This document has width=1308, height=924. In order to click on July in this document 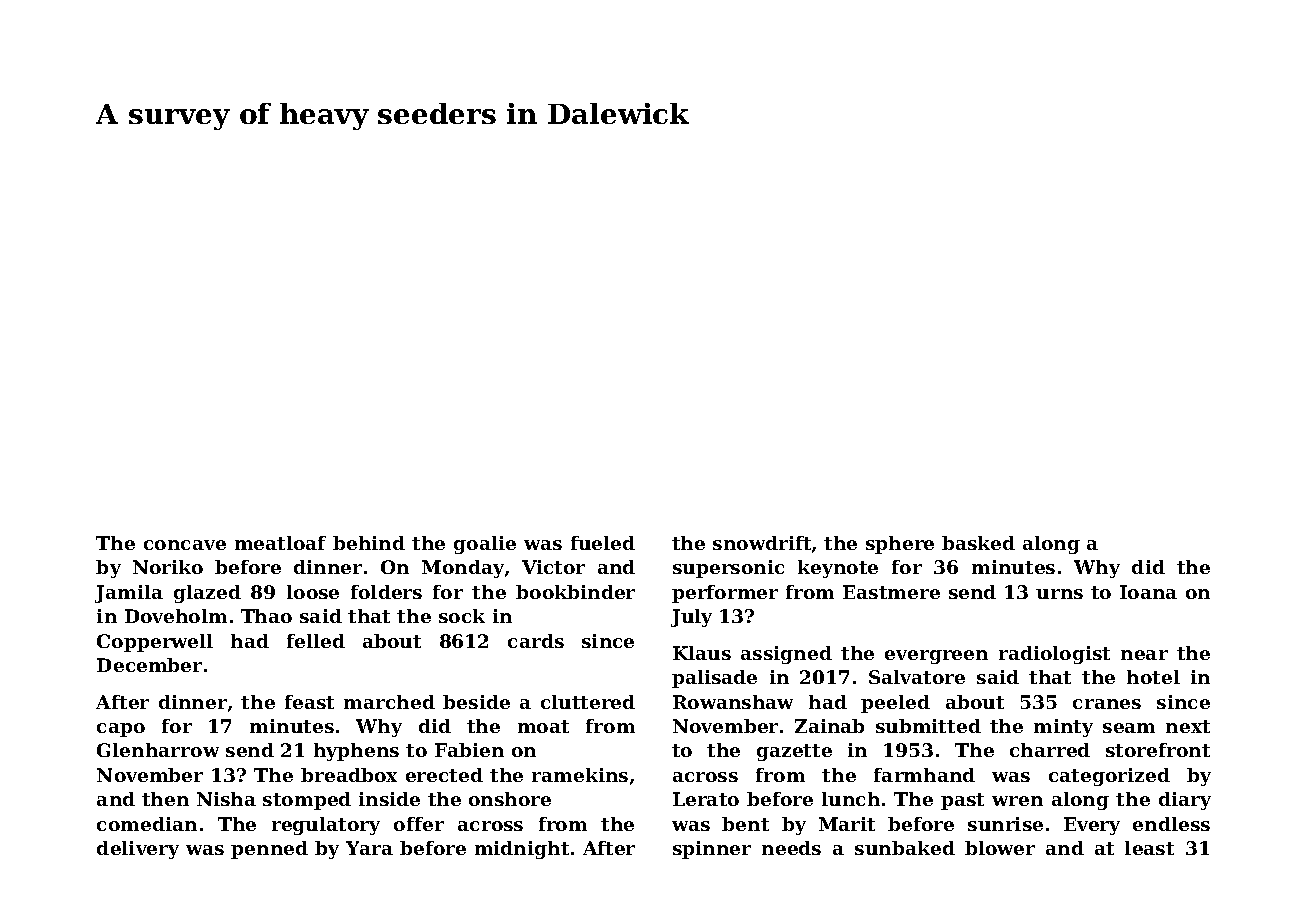, I will do `click(691, 618)`.
